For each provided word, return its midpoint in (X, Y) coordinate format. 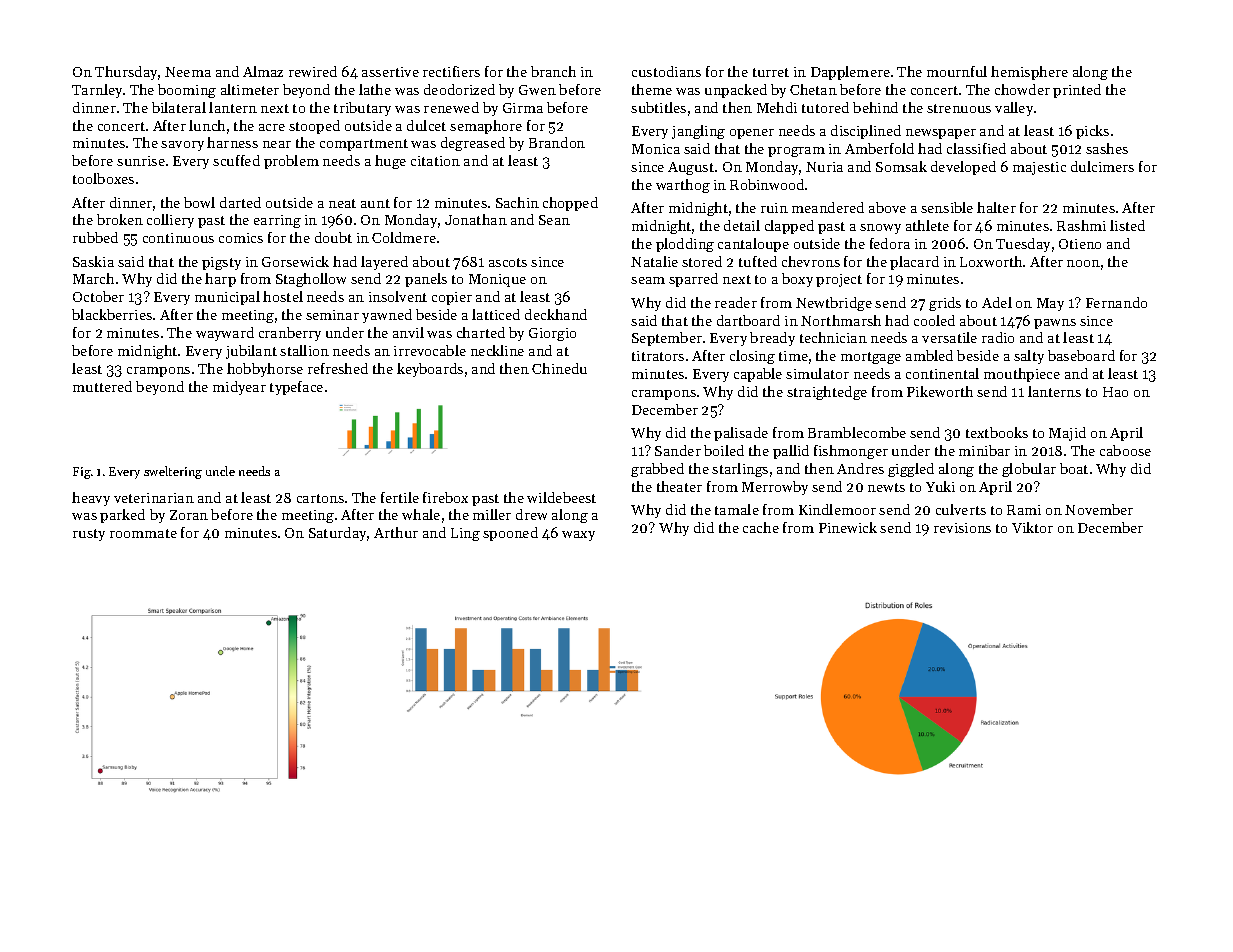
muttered (102, 386)
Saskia (93, 261)
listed (1127, 225)
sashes (1107, 148)
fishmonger (851, 452)
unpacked (736, 91)
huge (390, 162)
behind (875, 107)
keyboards (430, 370)
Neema (188, 72)
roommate (143, 533)
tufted (758, 261)
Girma (523, 108)
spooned (510, 534)
